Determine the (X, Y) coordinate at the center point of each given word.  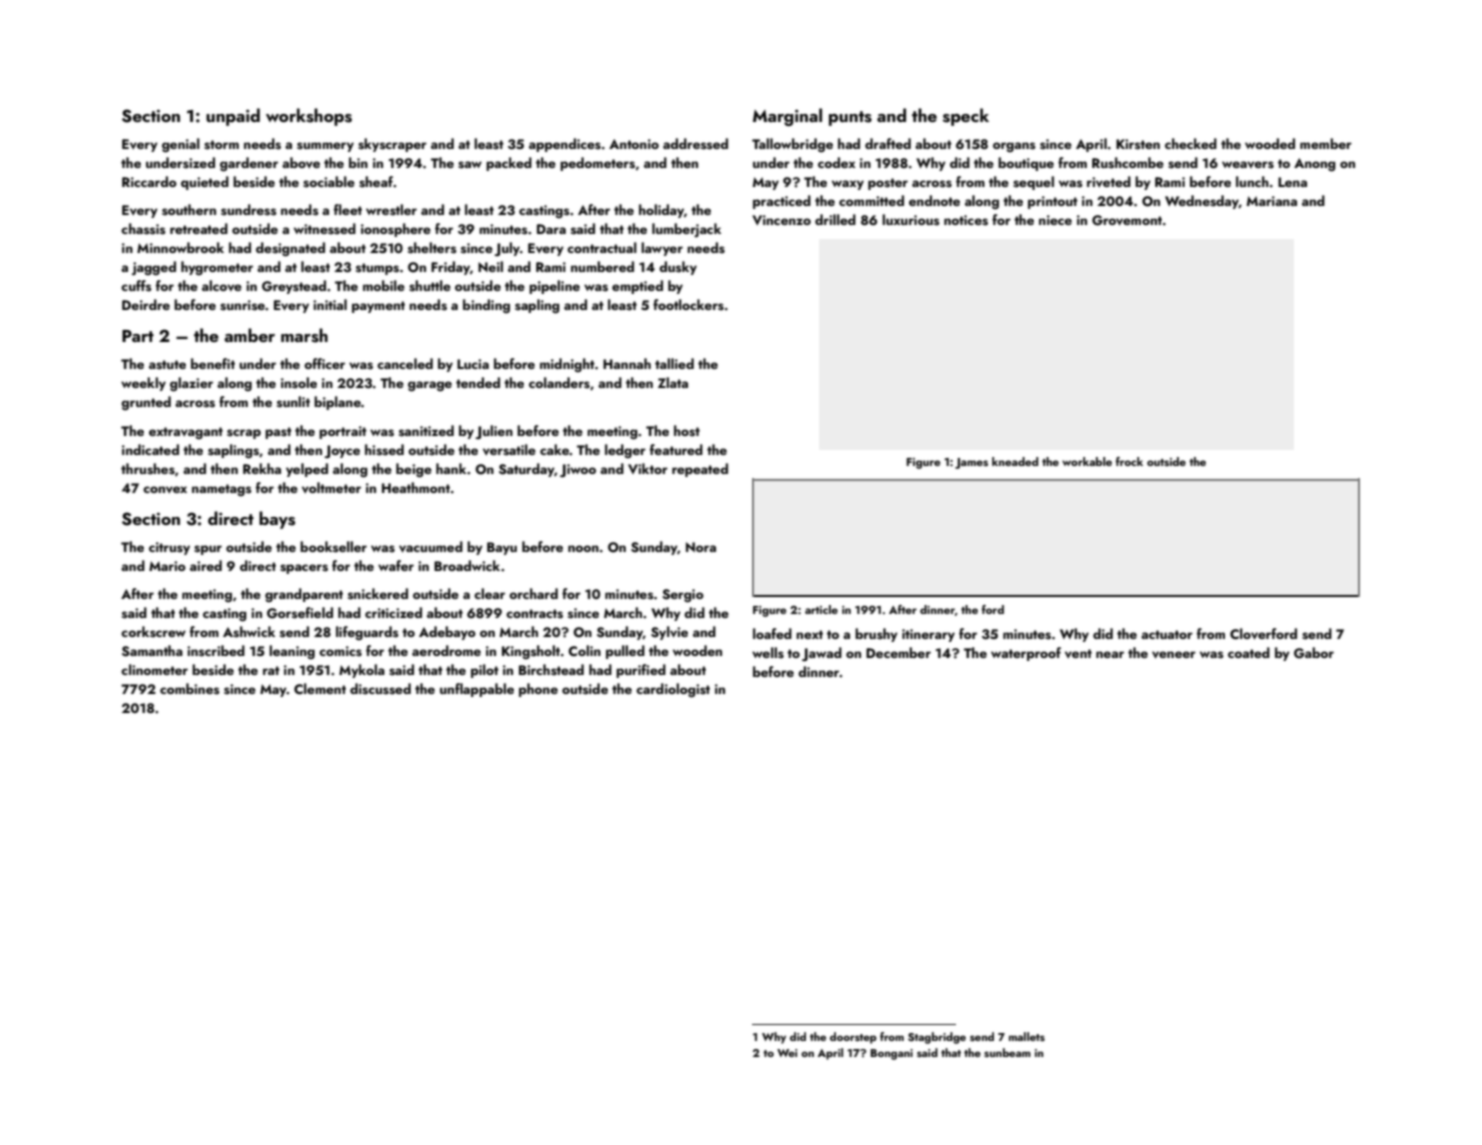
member (1326, 143)
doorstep (853, 1038)
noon (583, 548)
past (278, 433)
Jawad (822, 654)
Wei (787, 1053)
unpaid (233, 117)
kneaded (1015, 461)
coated (1249, 652)
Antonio (634, 144)
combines (189, 689)
